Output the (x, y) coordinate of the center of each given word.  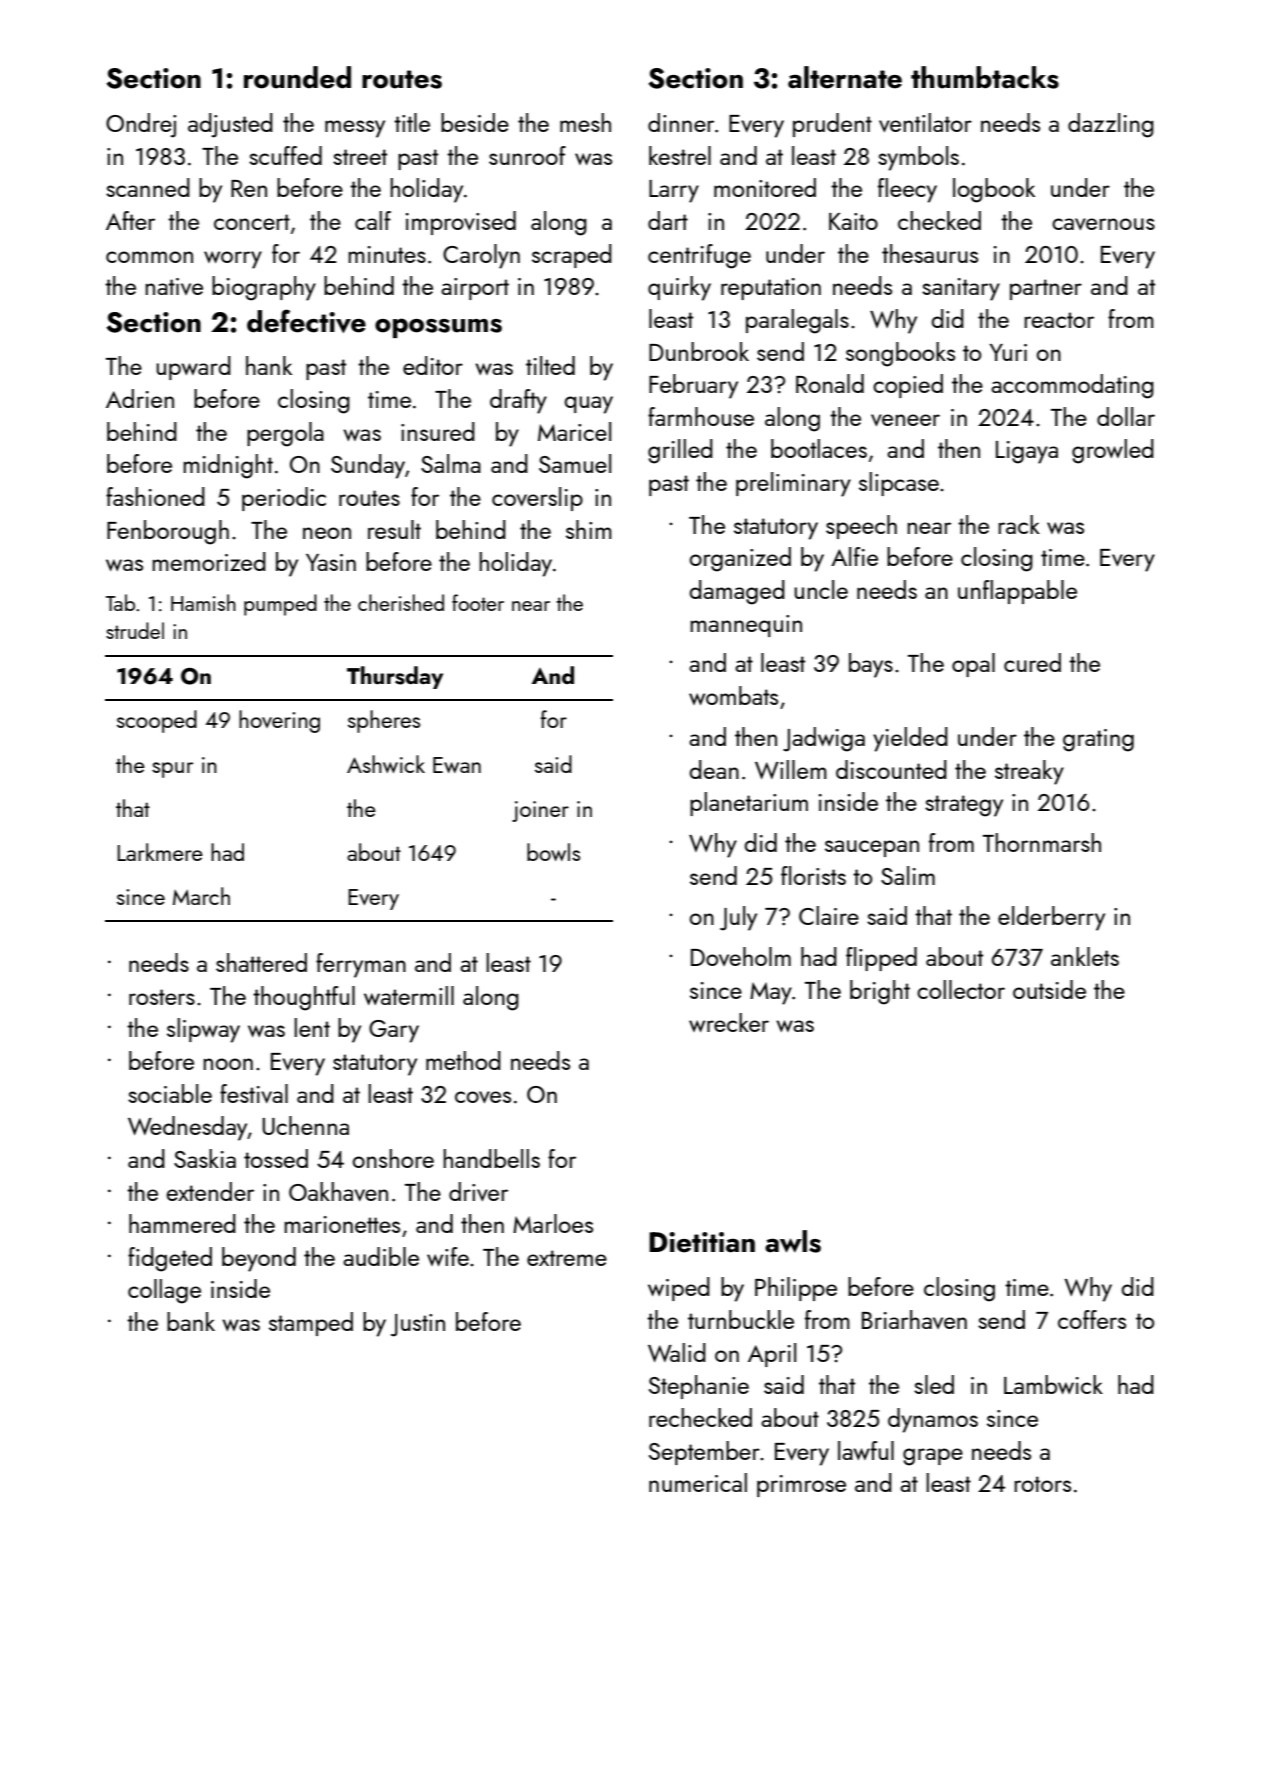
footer (478, 602)
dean (714, 769)
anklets (1085, 956)
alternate (845, 77)
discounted (891, 769)
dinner (681, 122)
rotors (1042, 1484)
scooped (157, 721)
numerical (698, 1482)
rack (1019, 524)
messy (355, 129)
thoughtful (304, 998)
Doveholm (741, 956)
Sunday (368, 466)
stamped (311, 1324)
